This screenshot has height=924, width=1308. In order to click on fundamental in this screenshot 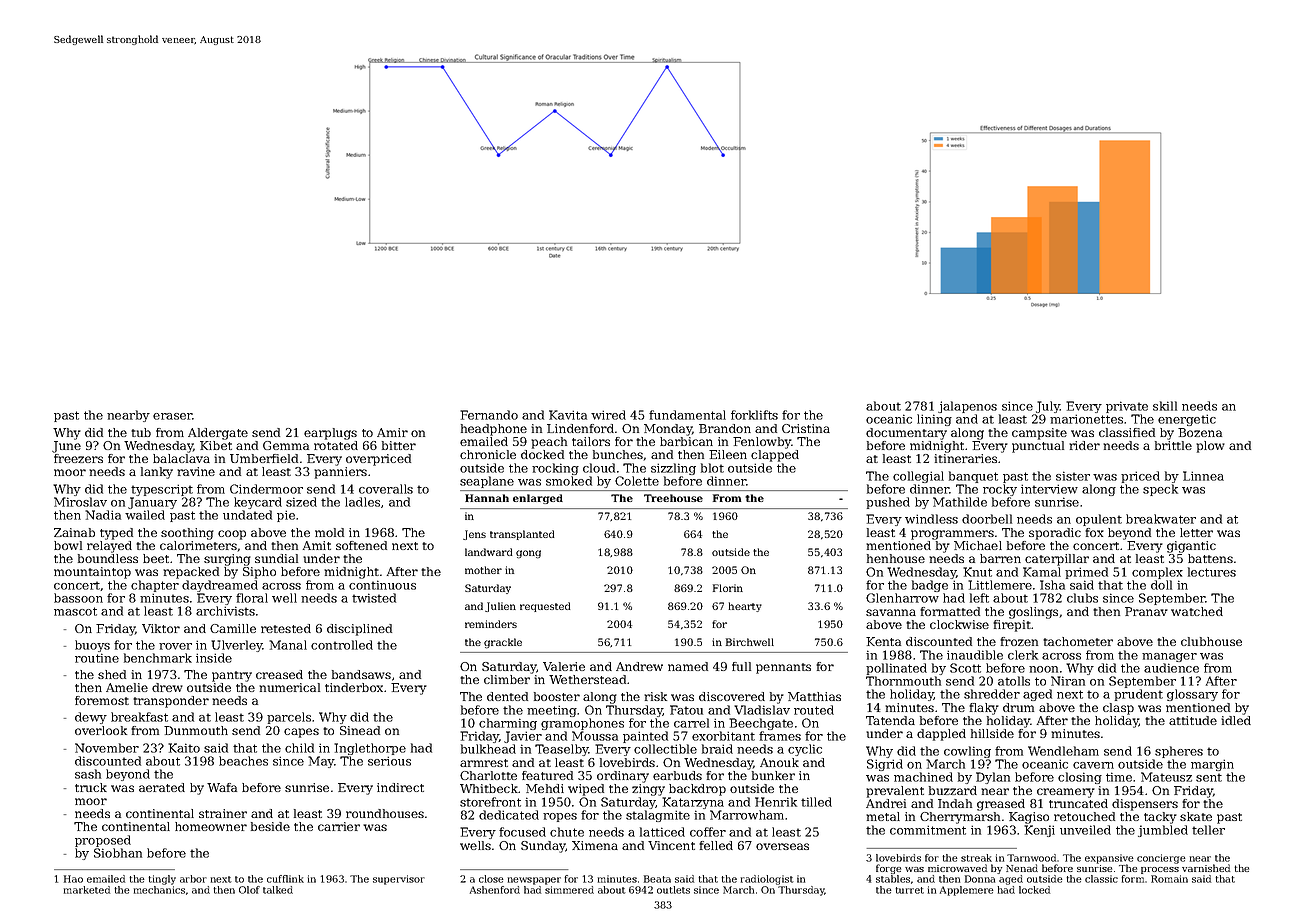, I will do `click(687, 415)`.
